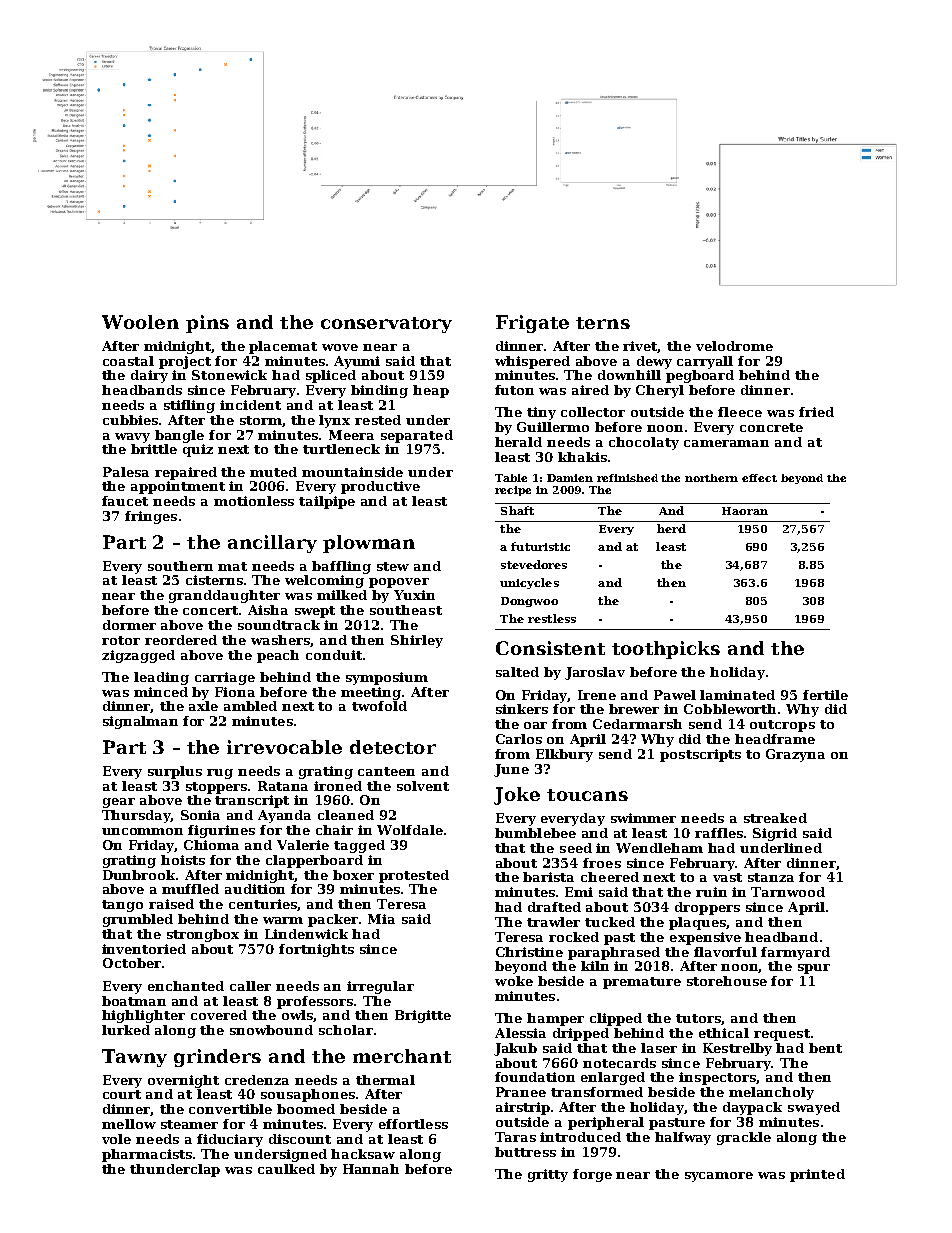  I want to click on Tawny, so click(134, 1058).
